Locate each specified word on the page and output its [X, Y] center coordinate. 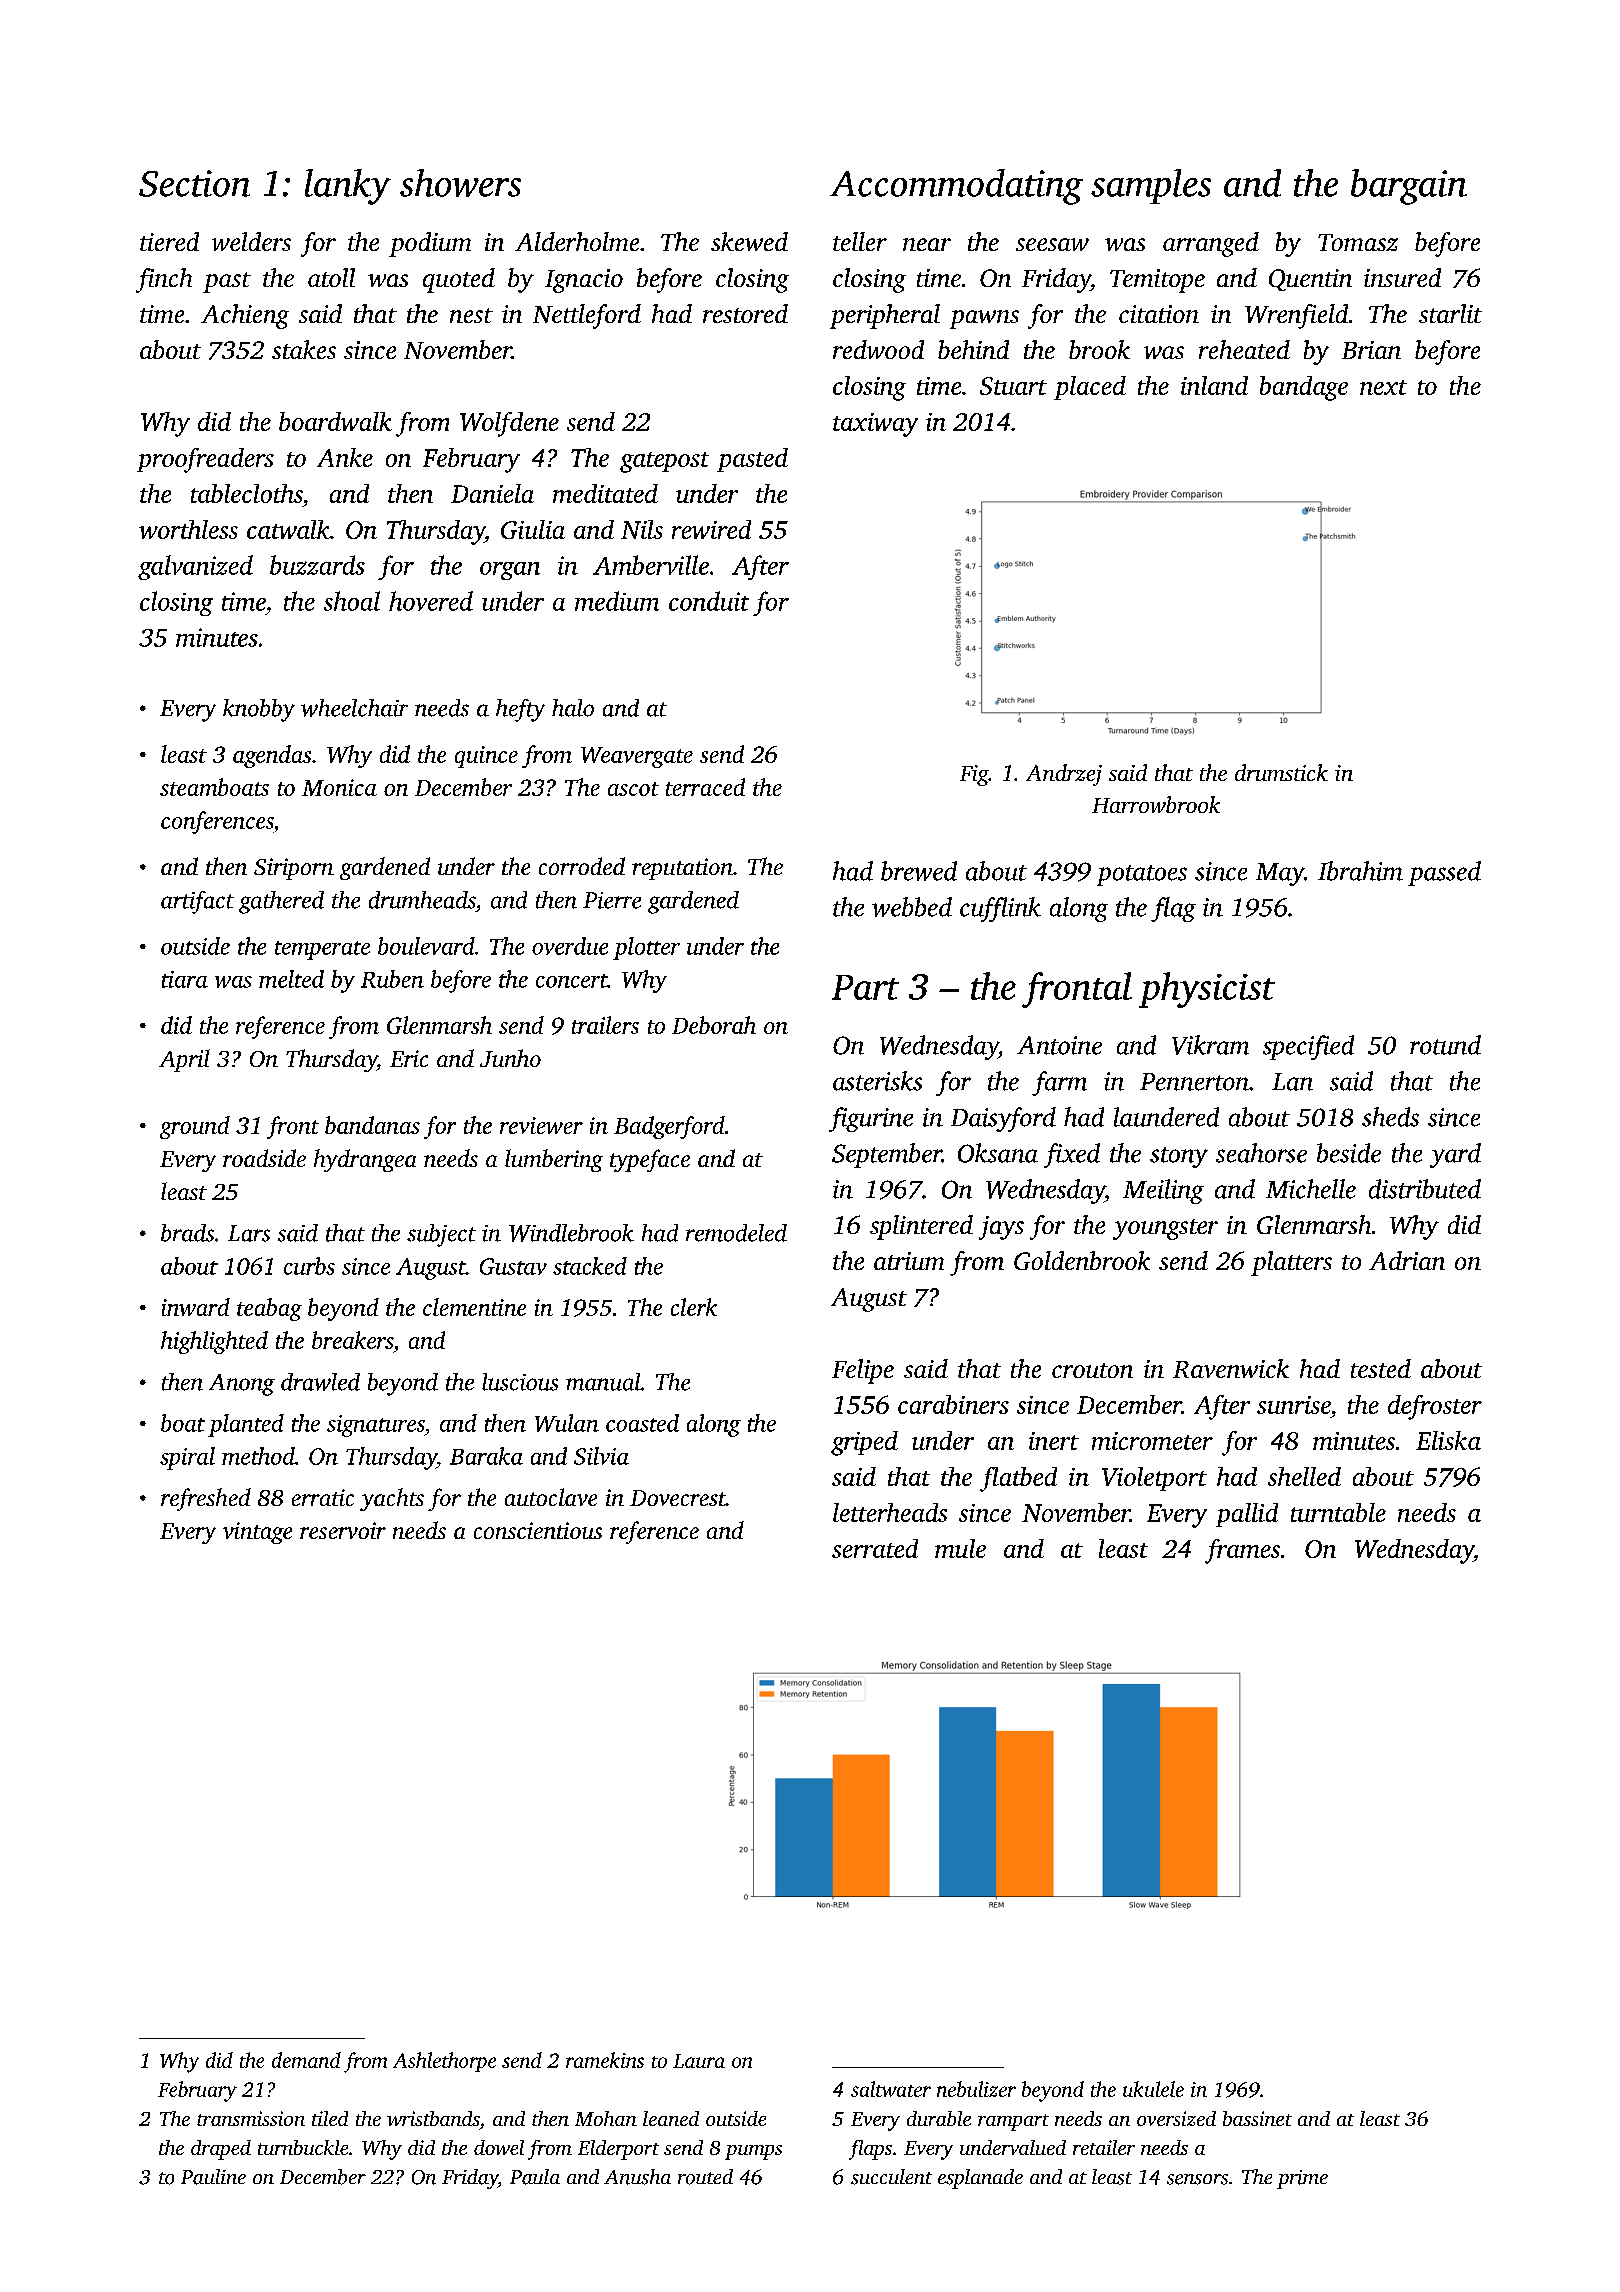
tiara [185, 979]
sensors [1197, 2179]
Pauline [213, 2177]
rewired [711, 529]
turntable [1338, 1512]
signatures [376, 1426]
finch [164, 280]
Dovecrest [678, 1498]
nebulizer [976, 2089]
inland [1214, 385]
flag [1173, 909]
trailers [605, 1025]
